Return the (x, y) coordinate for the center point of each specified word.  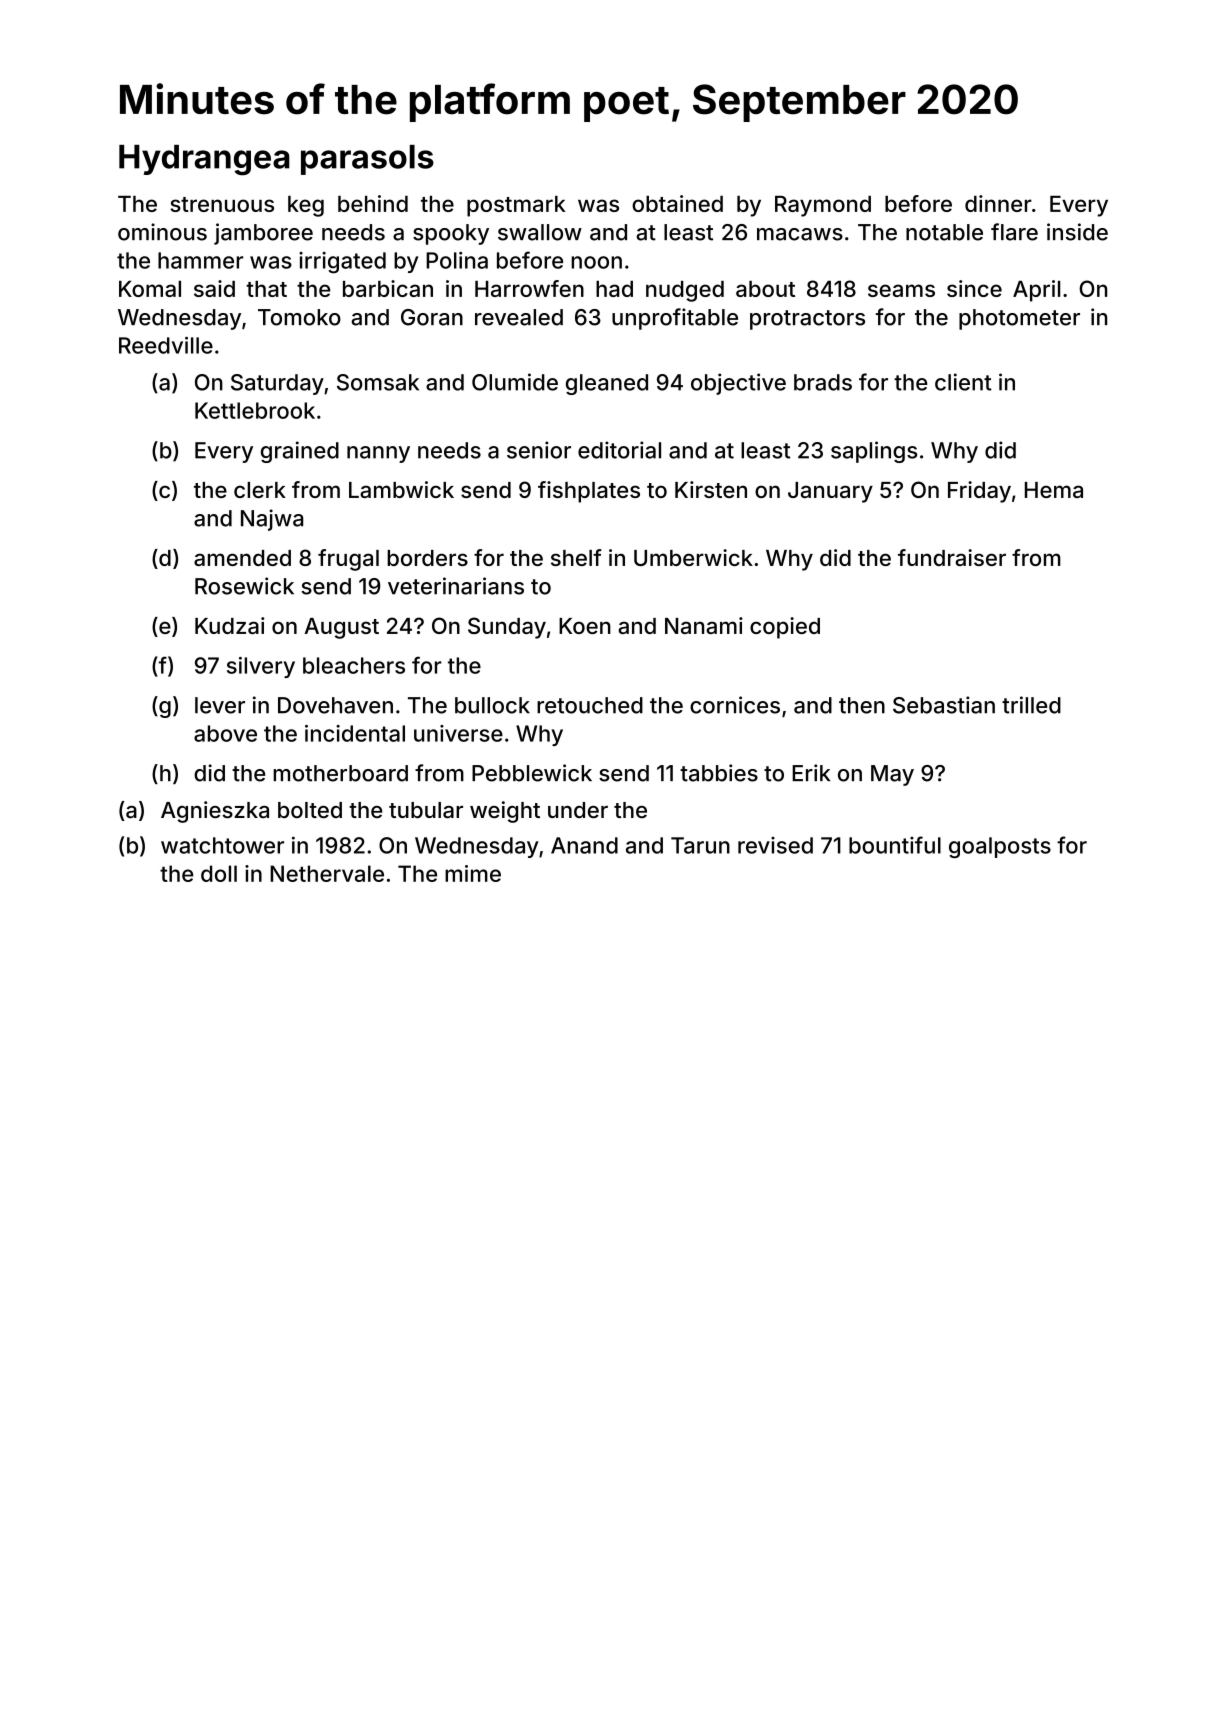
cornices (735, 705)
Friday (979, 492)
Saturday (277, 384)
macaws (800, 234)
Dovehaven (335, 705)
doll (219, 873)
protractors (807, 320)
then (862, 705)
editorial (619, 450)
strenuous (222, 204)
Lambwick (401, 489)
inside (1077, 232)
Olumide (515, 382)
